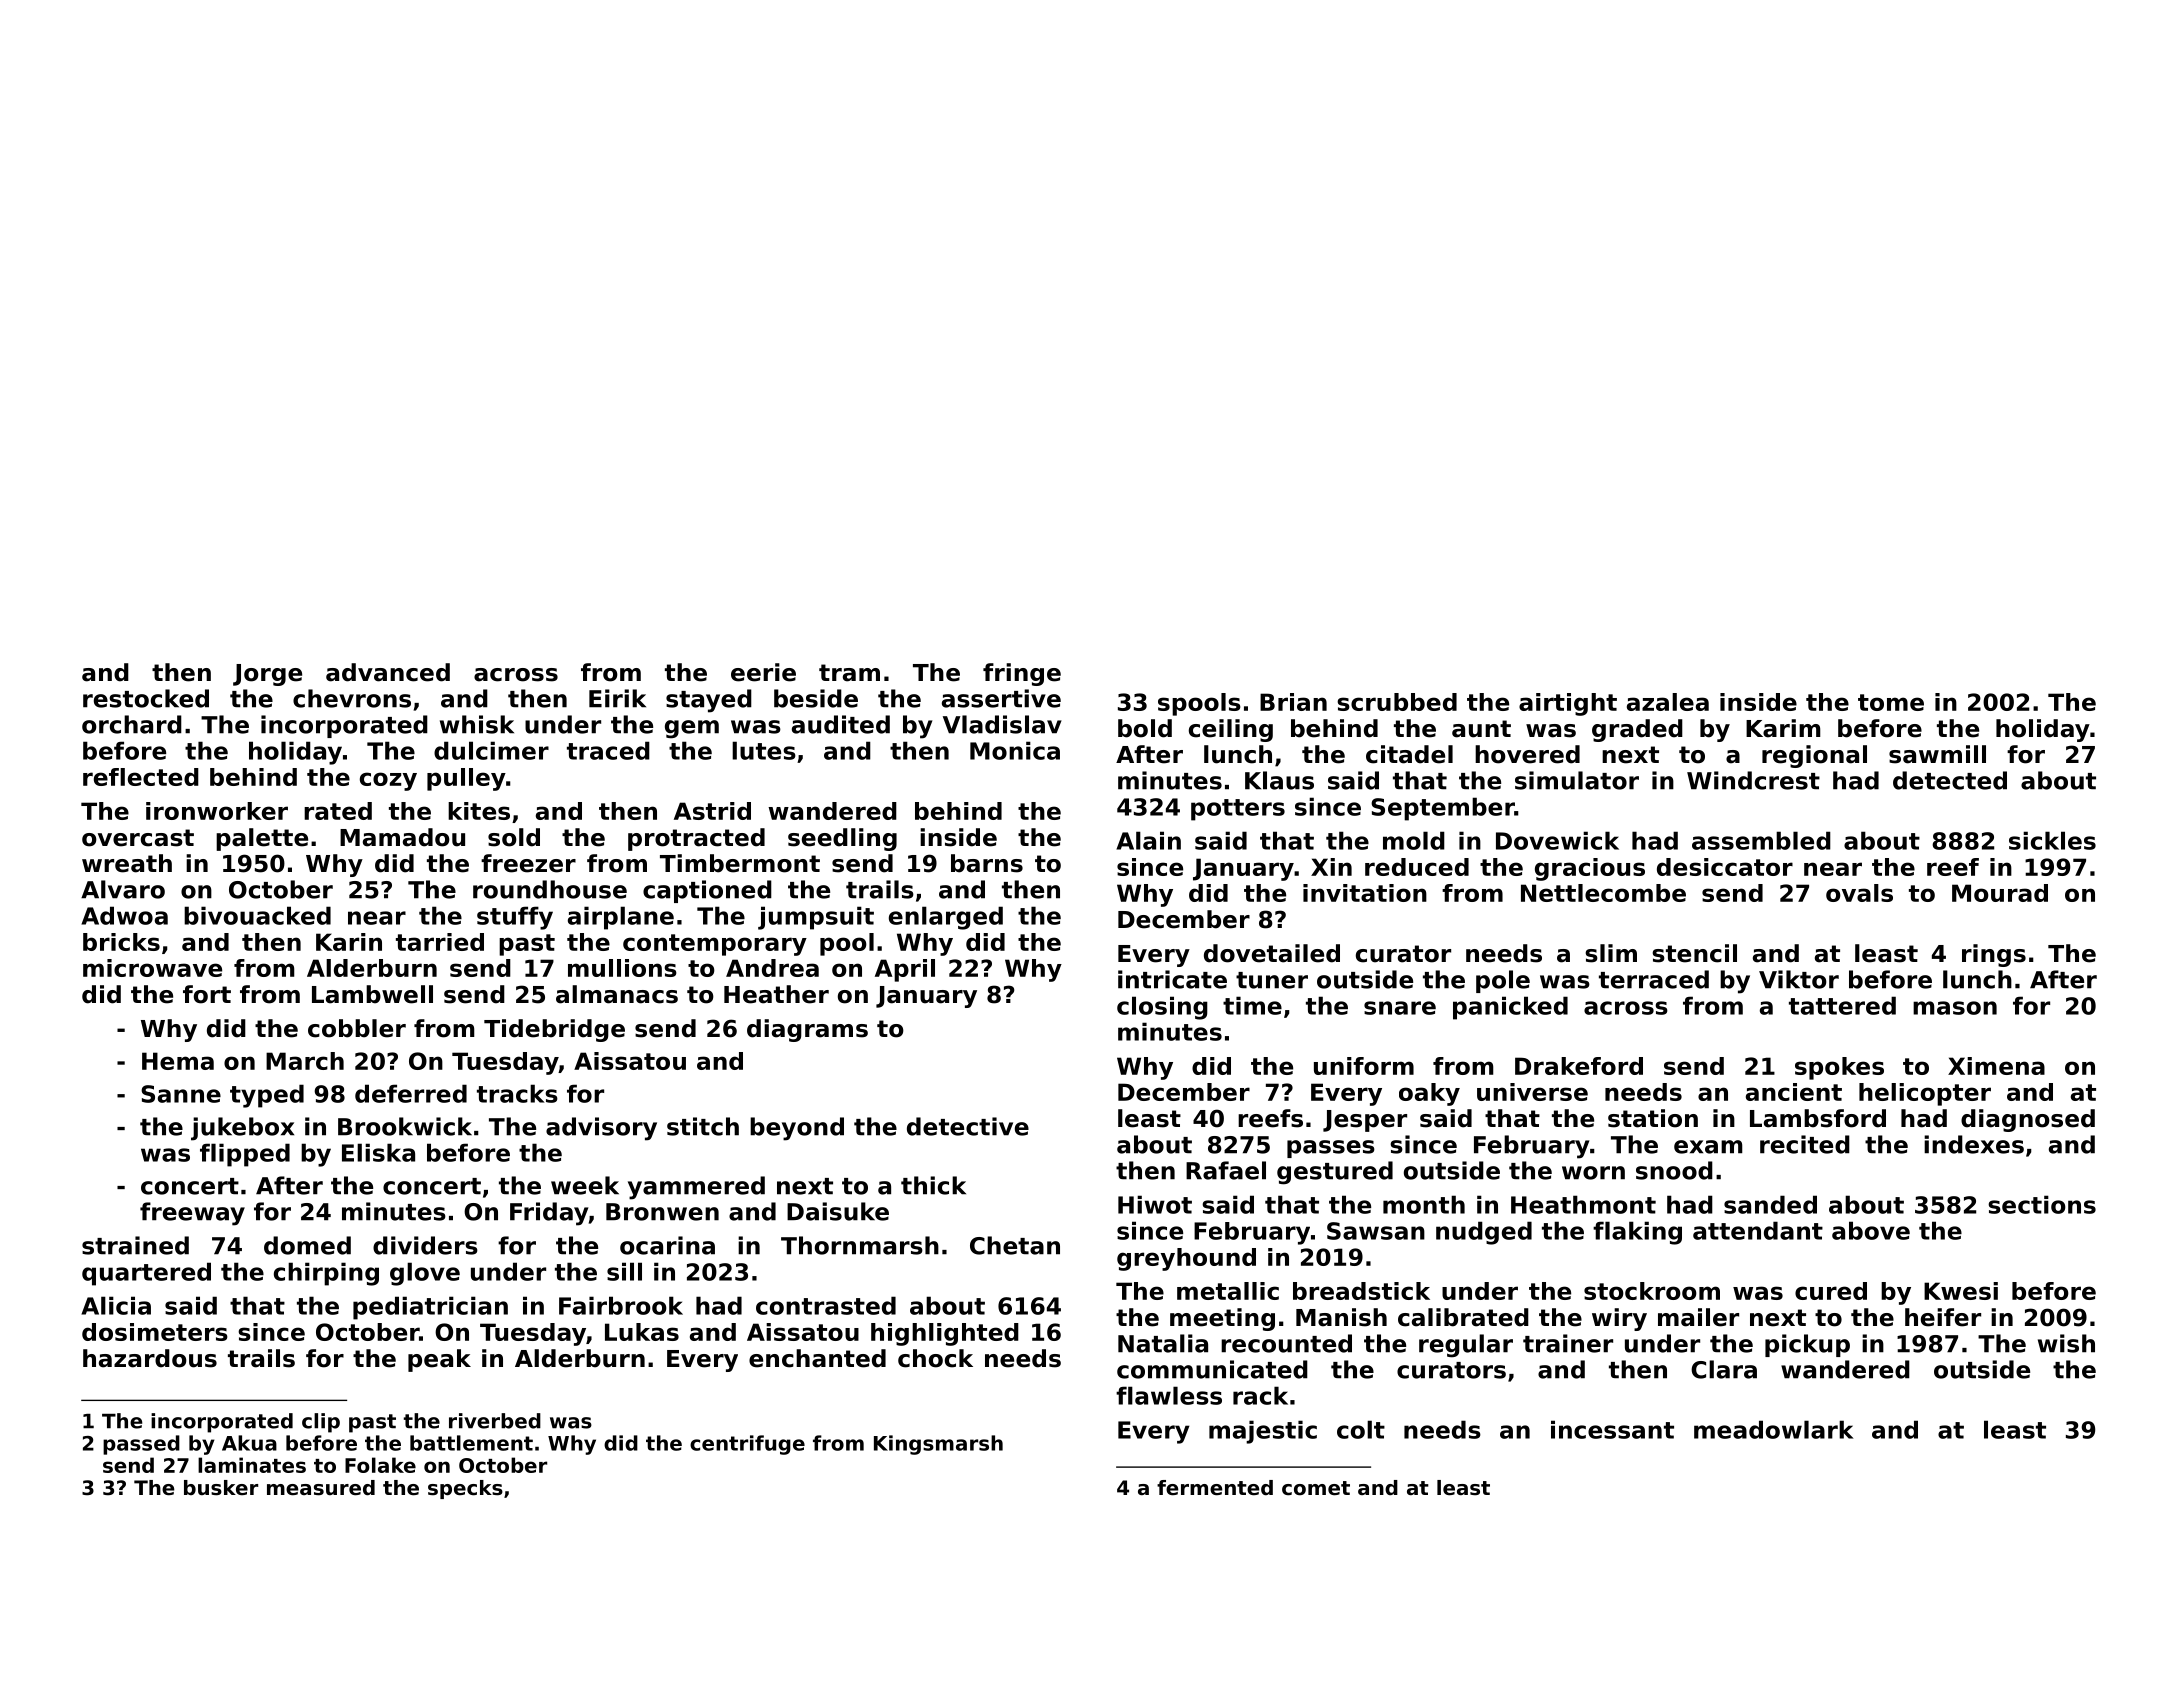  Describe the element at coordinates (1950, 780) in the image. I see `detected` at that location.
